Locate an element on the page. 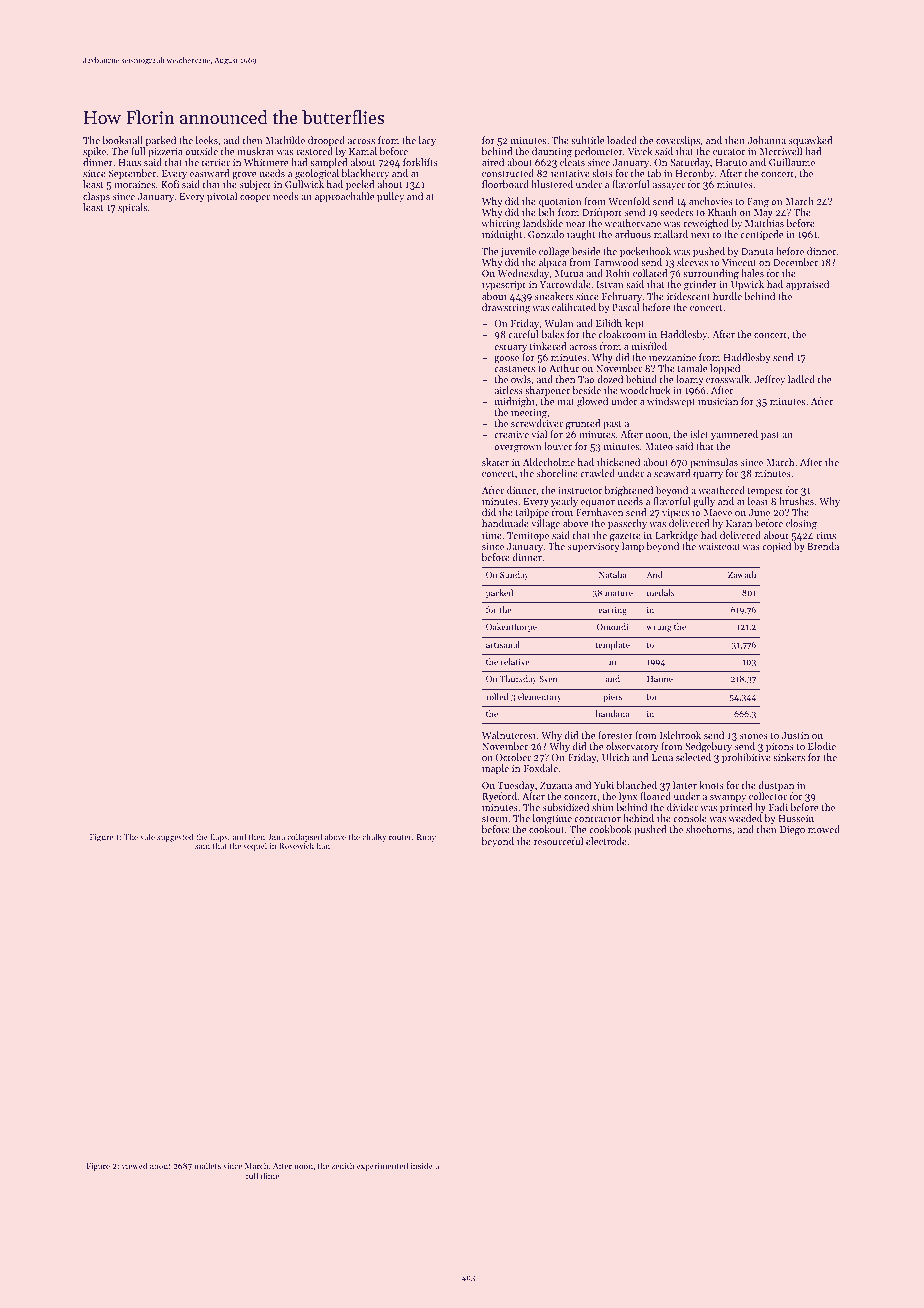 This document has height=1308, width=924. Oakenthorpe is located at coordinates (511, 627).
